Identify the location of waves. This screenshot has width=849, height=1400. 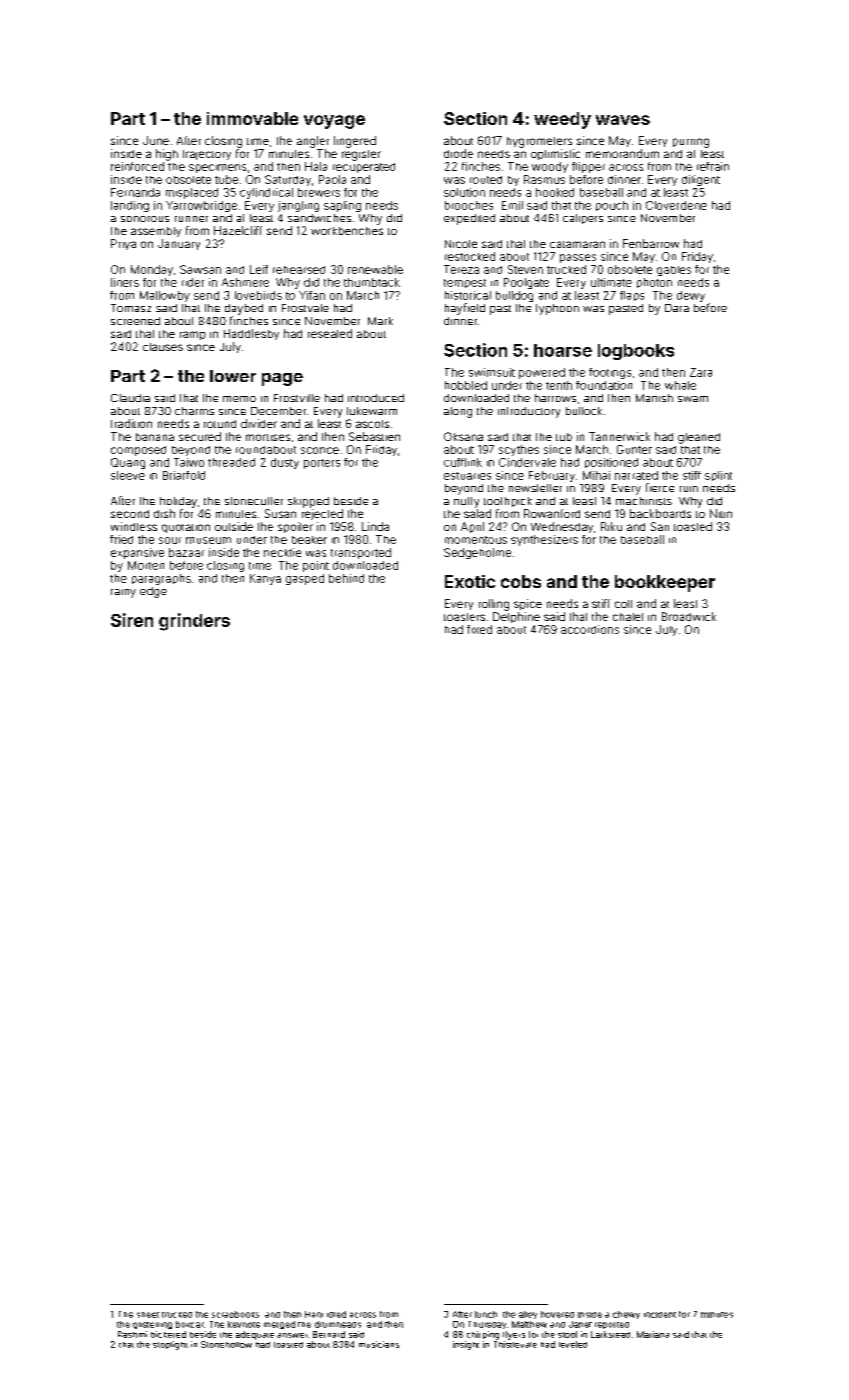
(623, 120).
